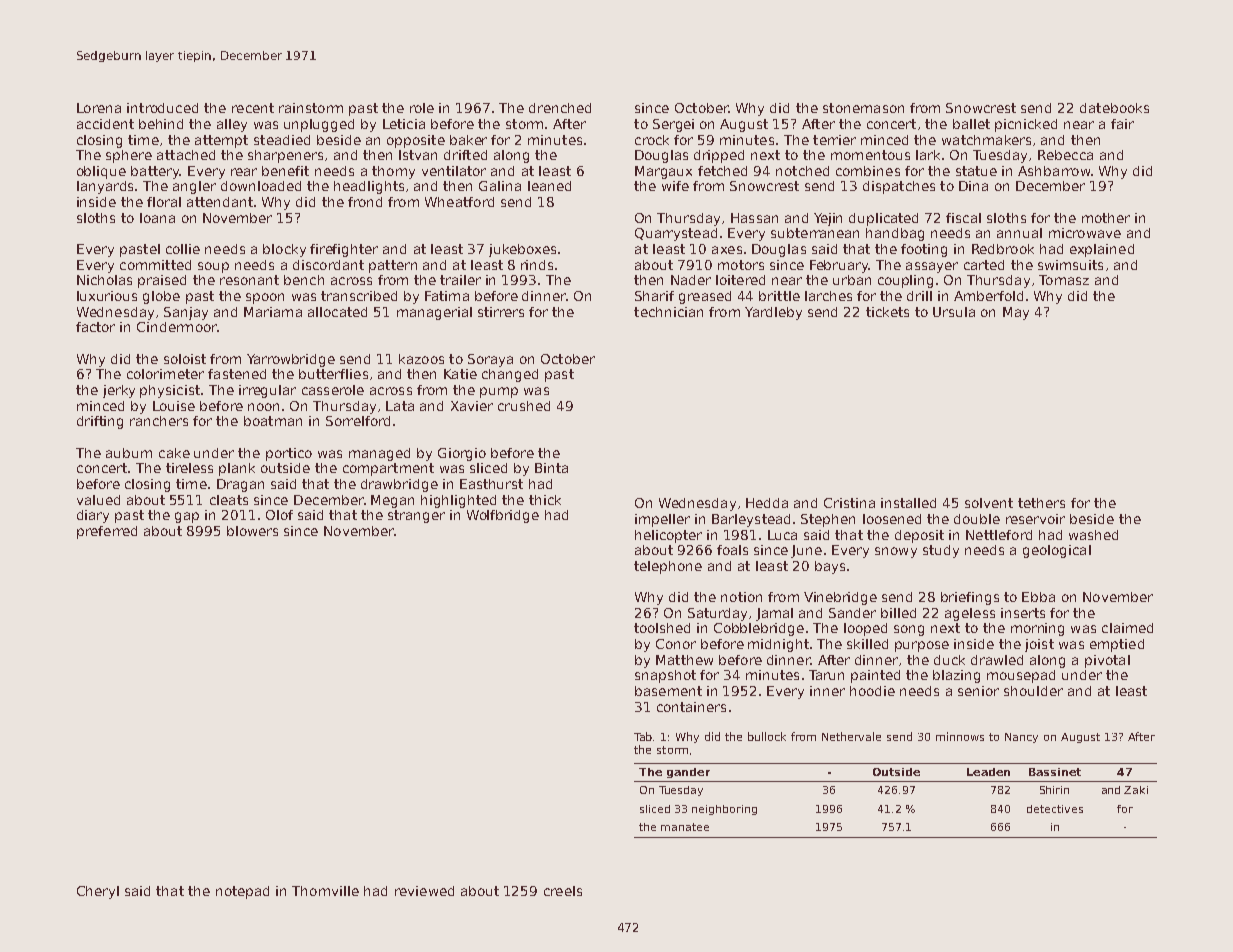 Image resolution: width=1233 pixels, height=952 pixels. What do you see at coordinates (285, 156) in the page?
I see `sharpeners` at bounding box center [285, 156].
